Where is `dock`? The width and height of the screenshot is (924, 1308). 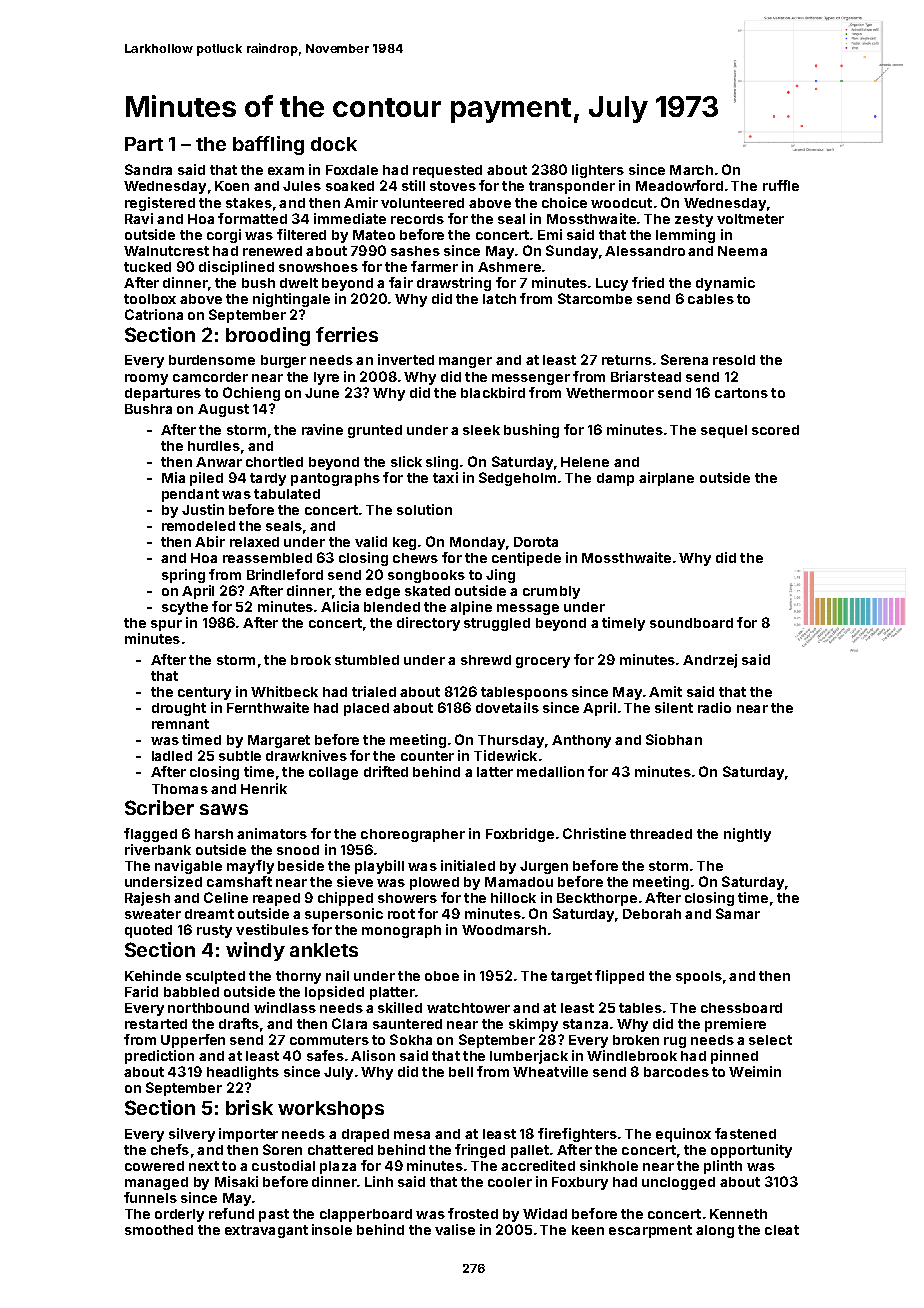 dock is located at coordinates (334, 144).
